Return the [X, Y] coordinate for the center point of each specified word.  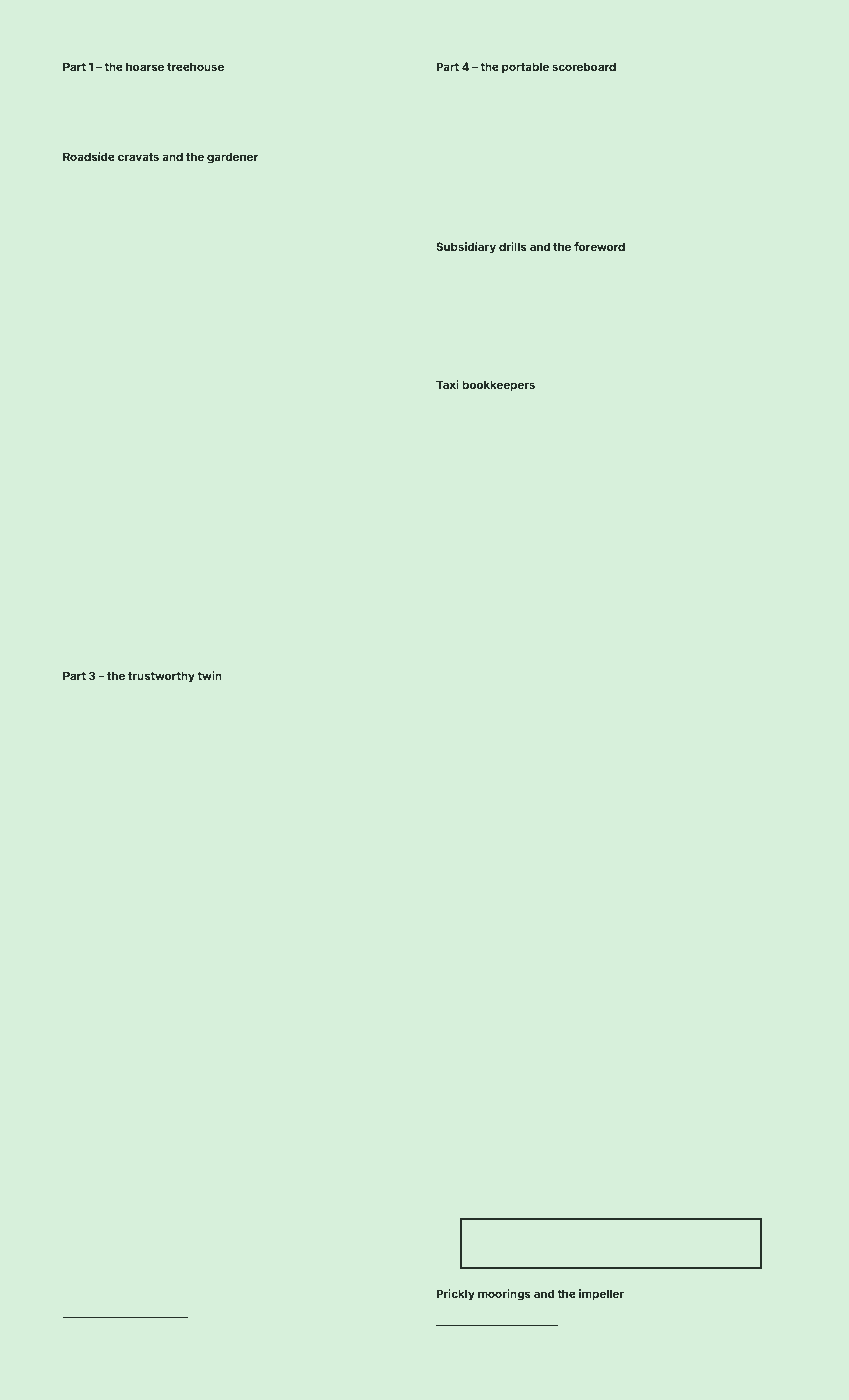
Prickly [455, 1295]
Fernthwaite [602, 213]
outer [776, 429]
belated [771, 928]
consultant [692, 1309]
